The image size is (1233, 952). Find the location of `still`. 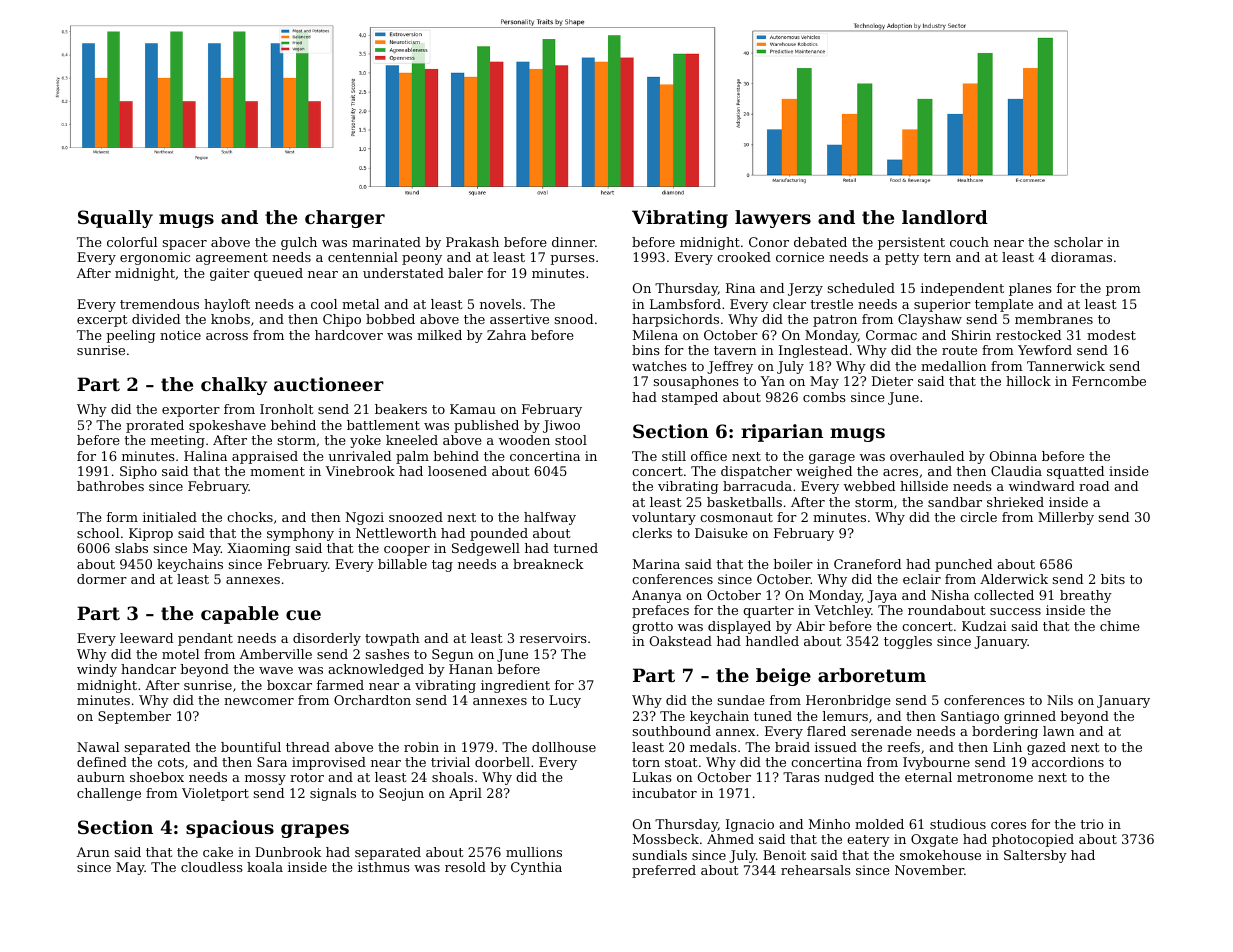

still is located at coordinates (674, 456).
